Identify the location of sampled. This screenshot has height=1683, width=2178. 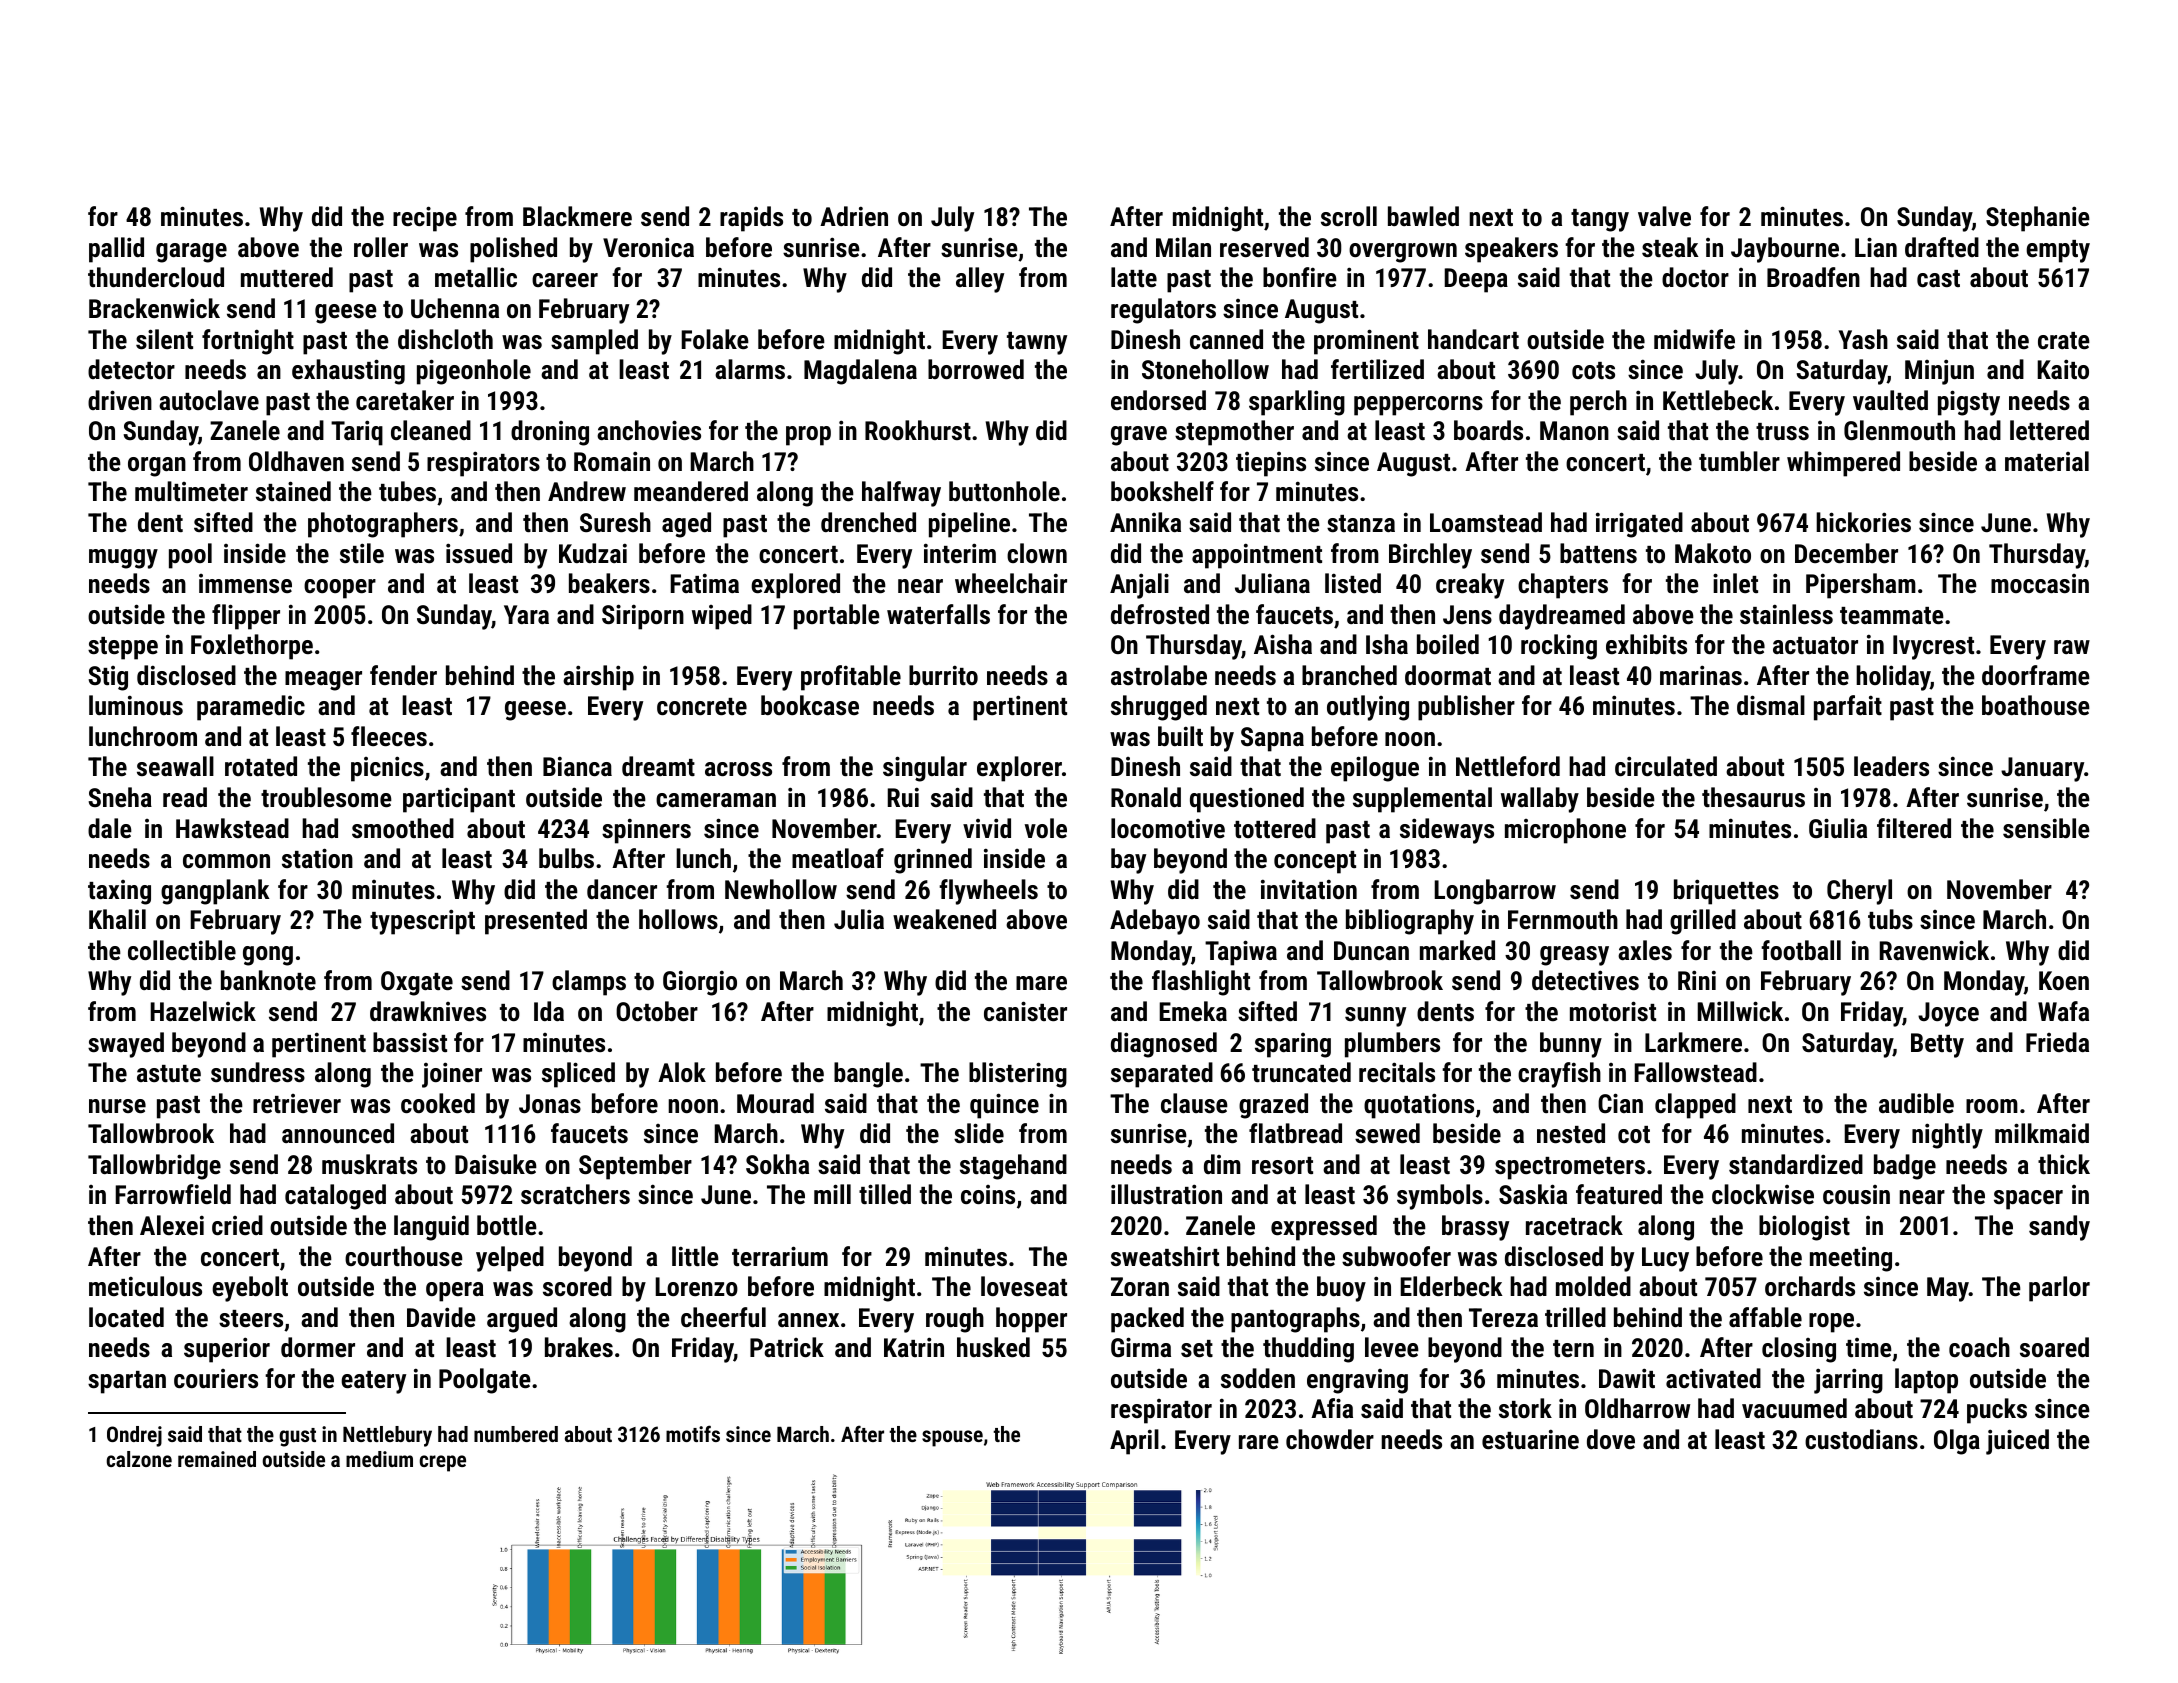
(594, 342).
